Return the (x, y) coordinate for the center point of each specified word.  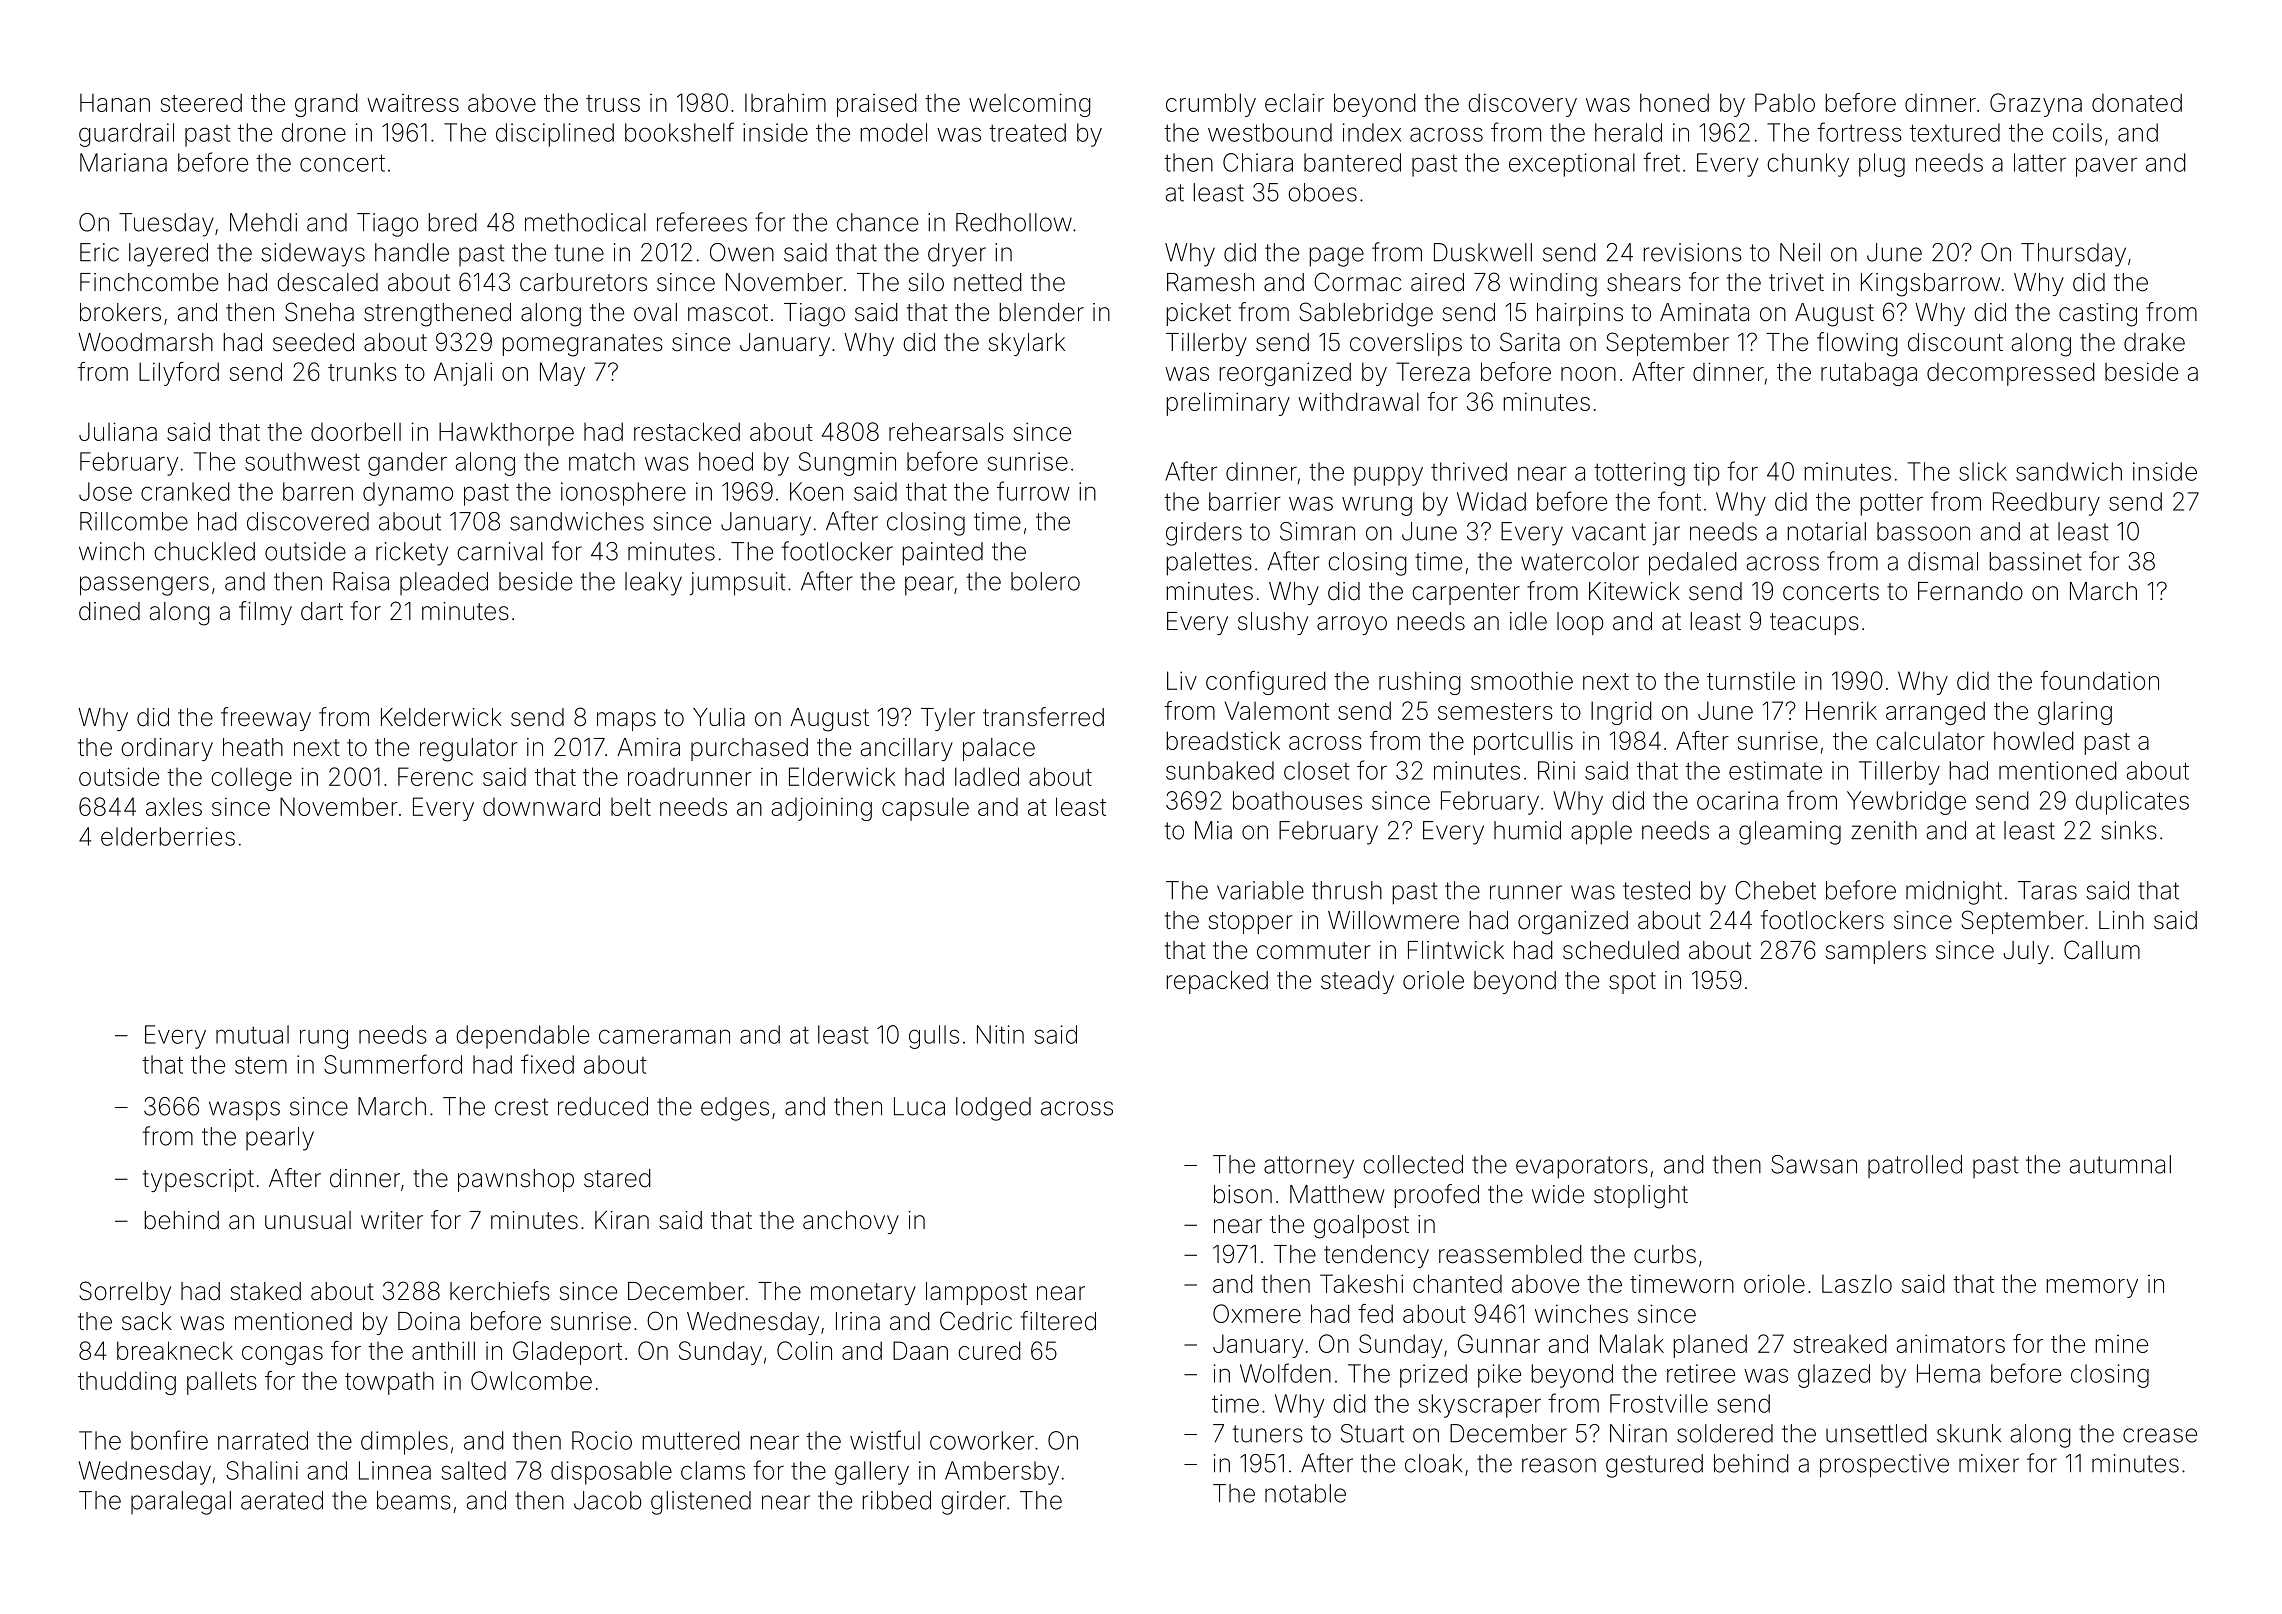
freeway (266, 719)
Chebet (1775, 890)
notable (1305, 1493)
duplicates (2132, 803)
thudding (127, 1383)
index (1372, 132)
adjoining (822, 809)
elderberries (168, 836)
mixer (1989, 1463)
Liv (1182, 680)
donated (2137, 102)
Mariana (123, 162)
